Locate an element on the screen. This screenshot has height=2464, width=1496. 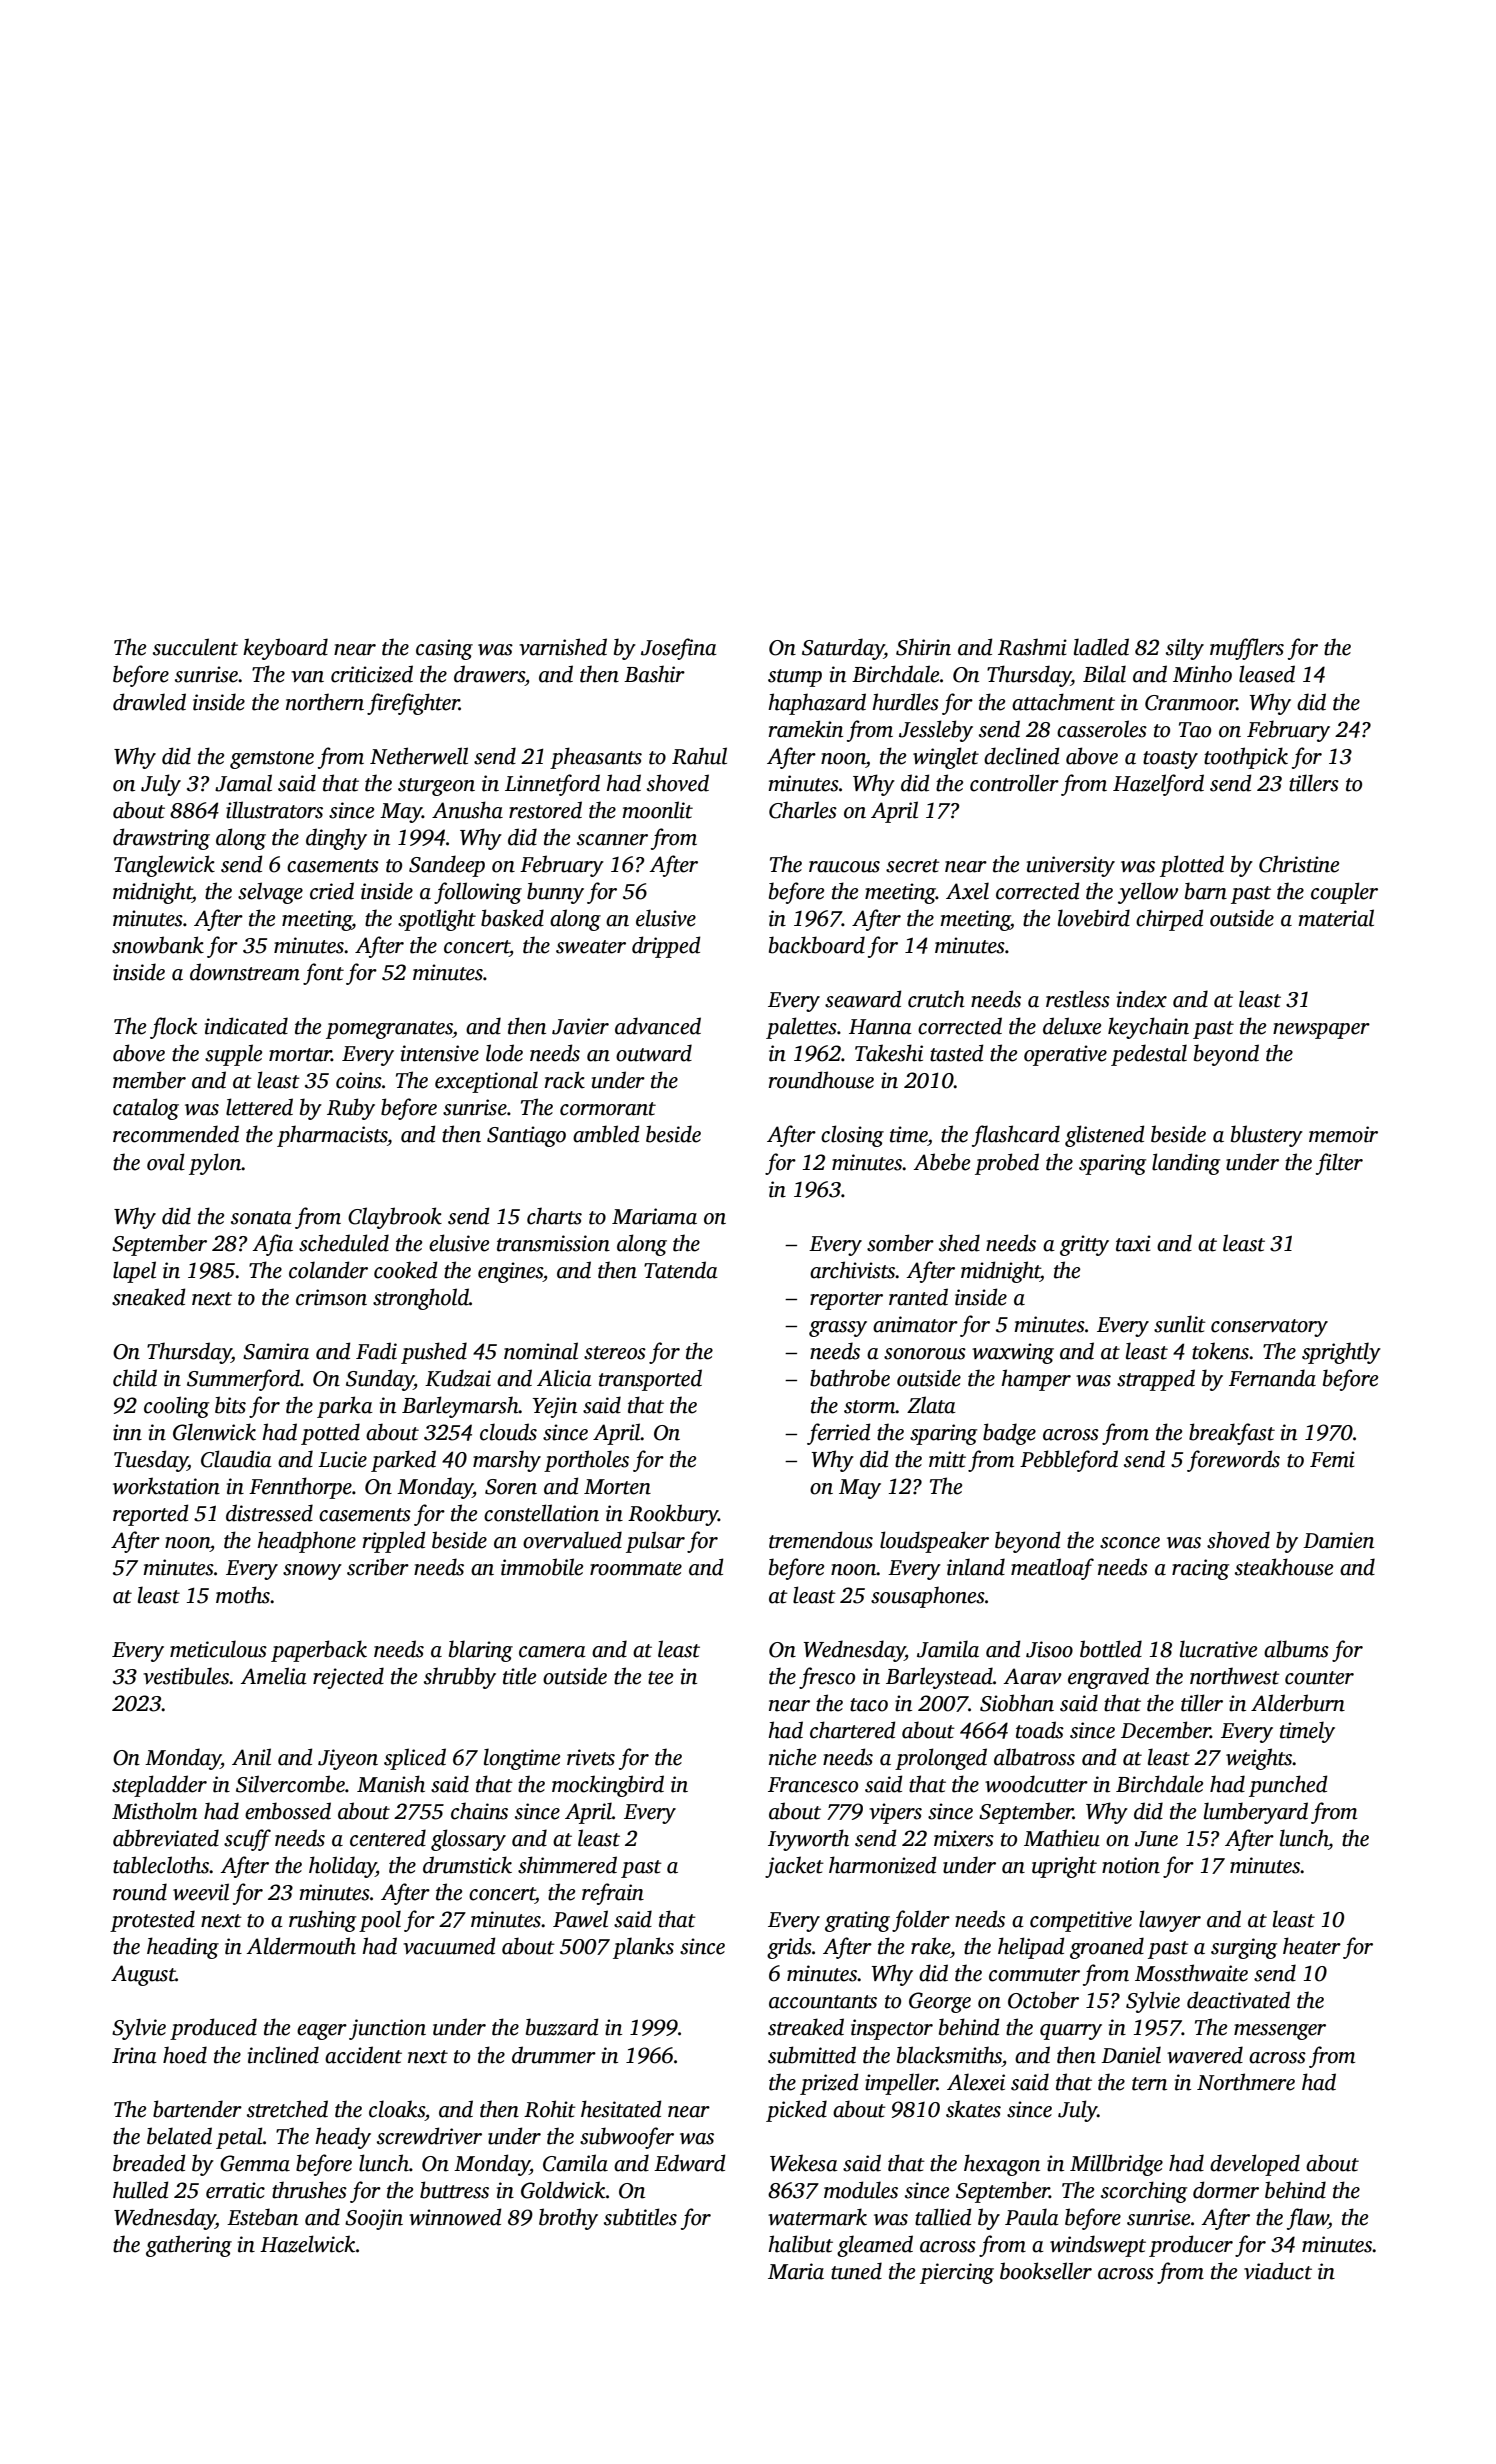
heady is located at coordinates (343, 2138).
